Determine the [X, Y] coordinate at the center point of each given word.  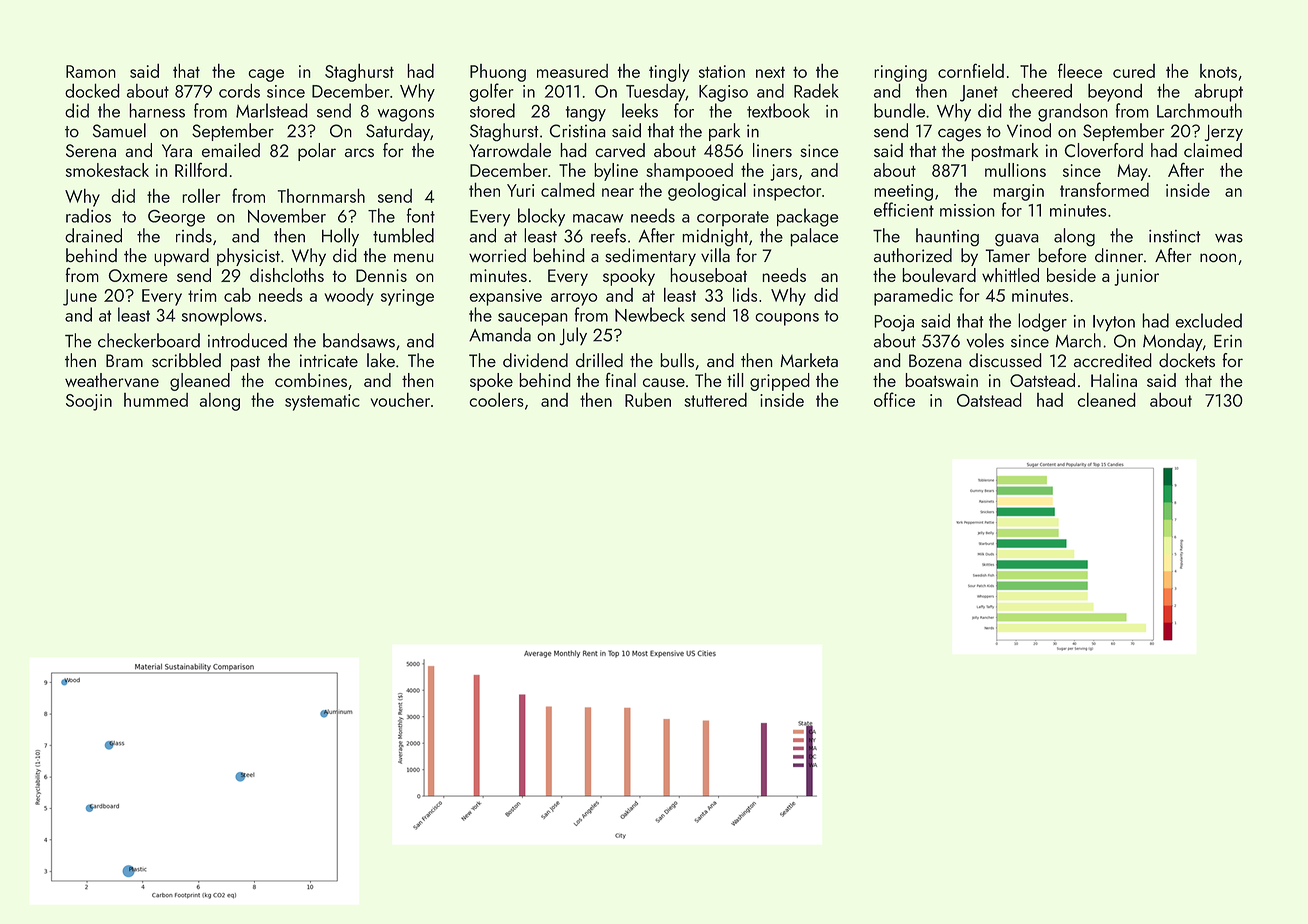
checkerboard [149, 340]
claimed [1213, 150]
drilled [599, 360]
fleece [1080, 70]
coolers [496, 399]
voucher [400, 399]
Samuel [119, 130]
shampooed [689, 172]
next [770, 72]
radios [88, 215]
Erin [1228, 341]
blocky [541, 217]
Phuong [498, 73]
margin [1018, 192]
